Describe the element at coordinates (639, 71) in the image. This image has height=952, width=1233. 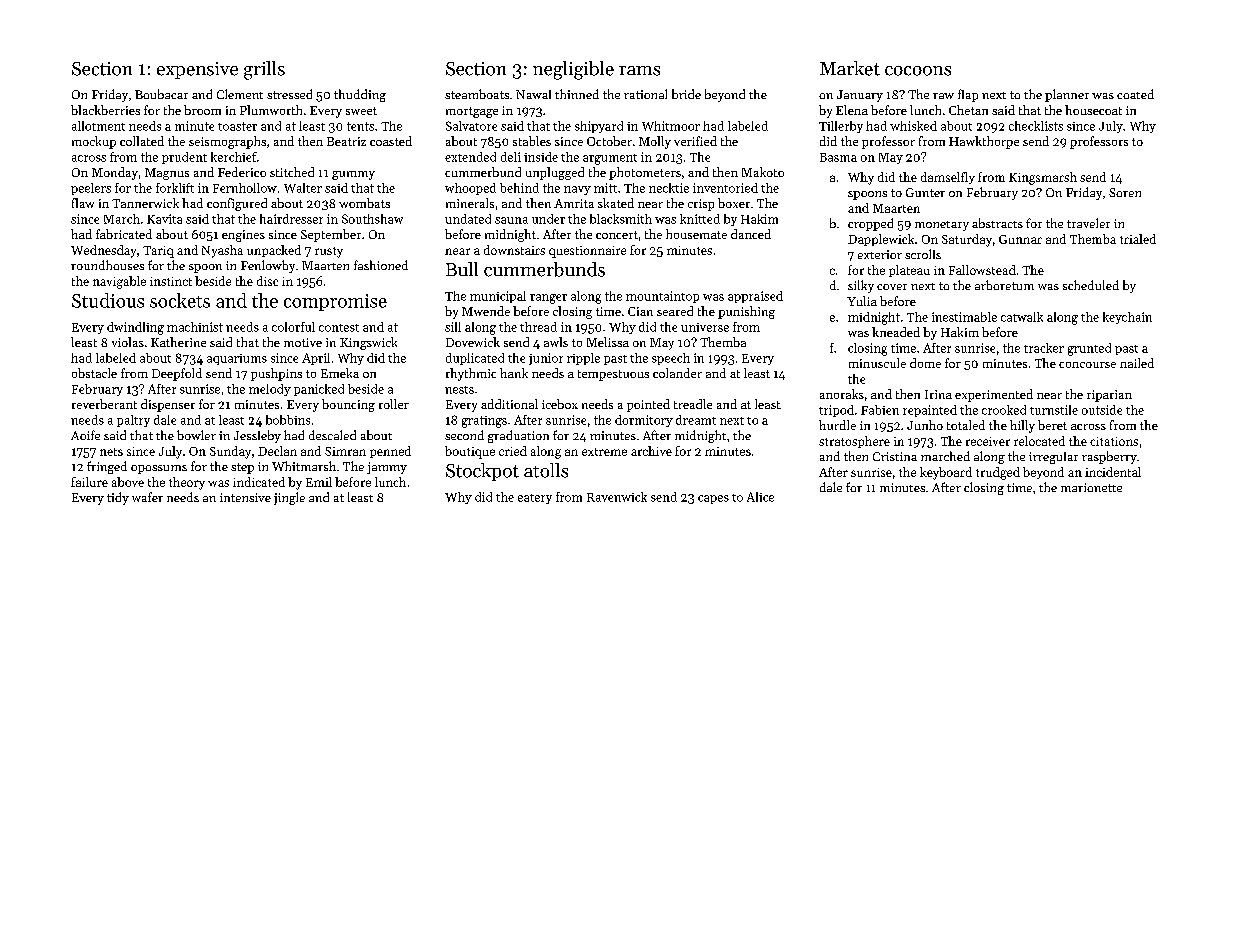
I see `rams` at that location.
